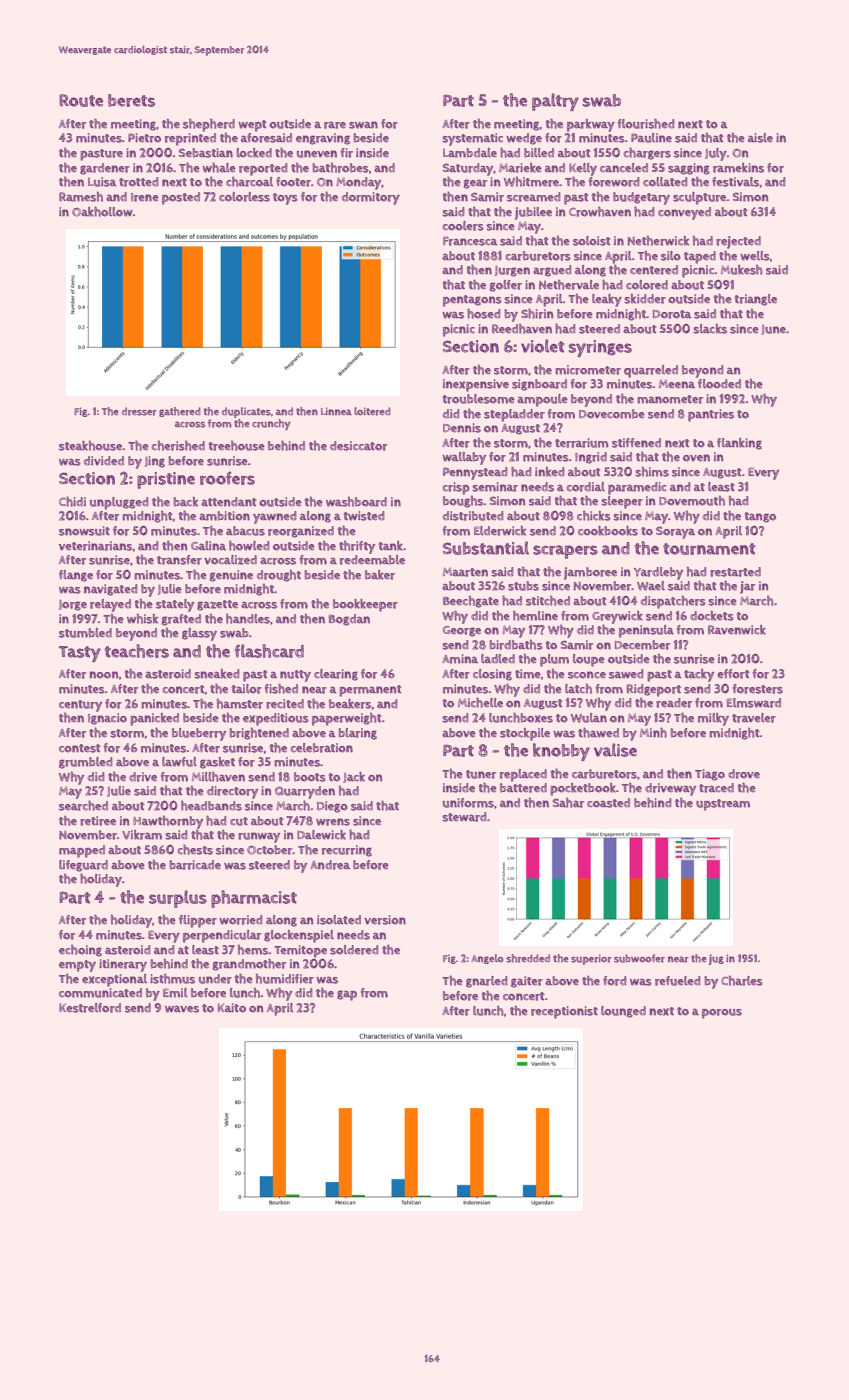  What do you see at coordinates (336, 411) in the screenshot?
I see `Linnea` at bounding box center [336, 411].
